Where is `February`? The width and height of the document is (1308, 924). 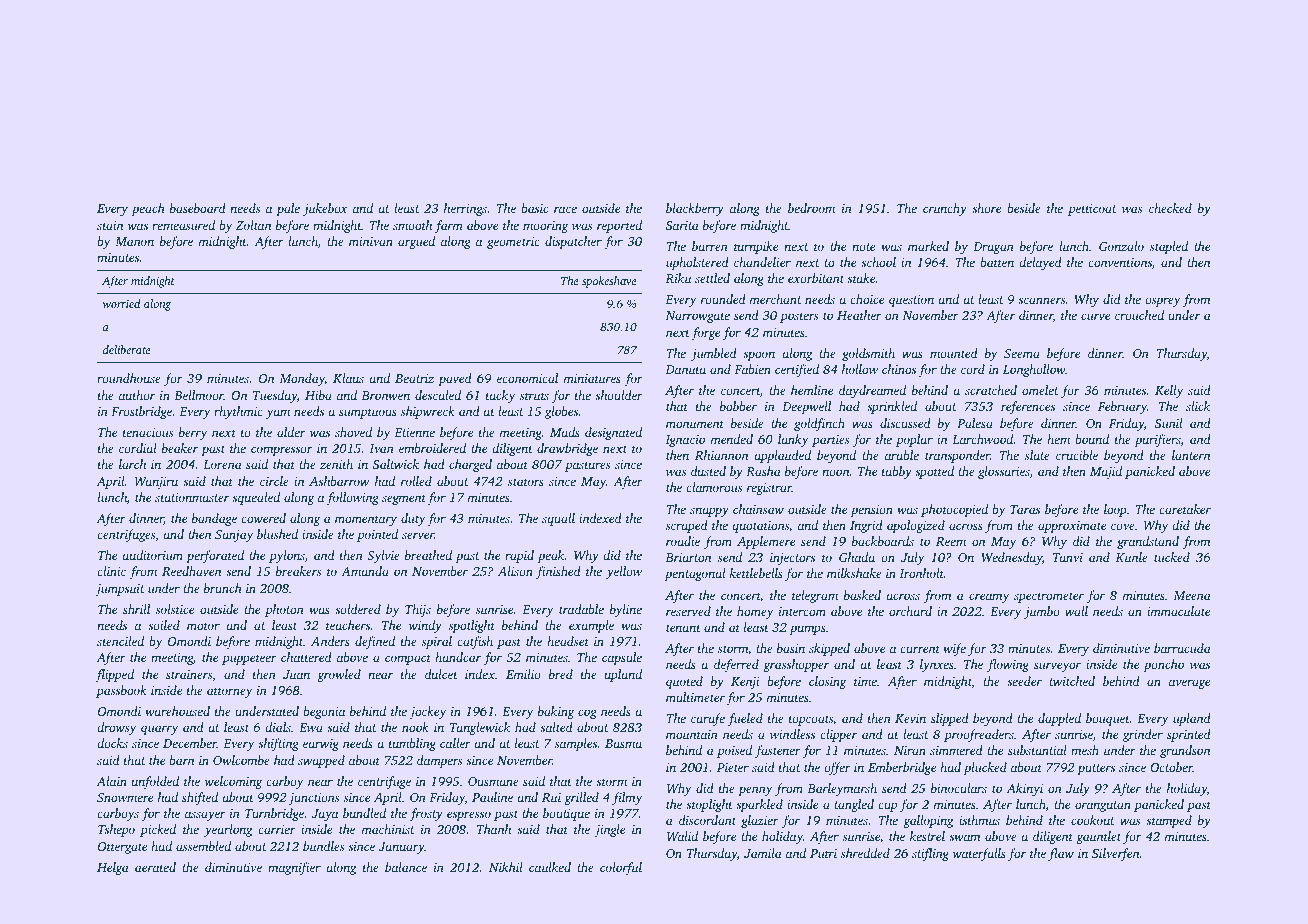 February is located at coordinates (1122, 407).
